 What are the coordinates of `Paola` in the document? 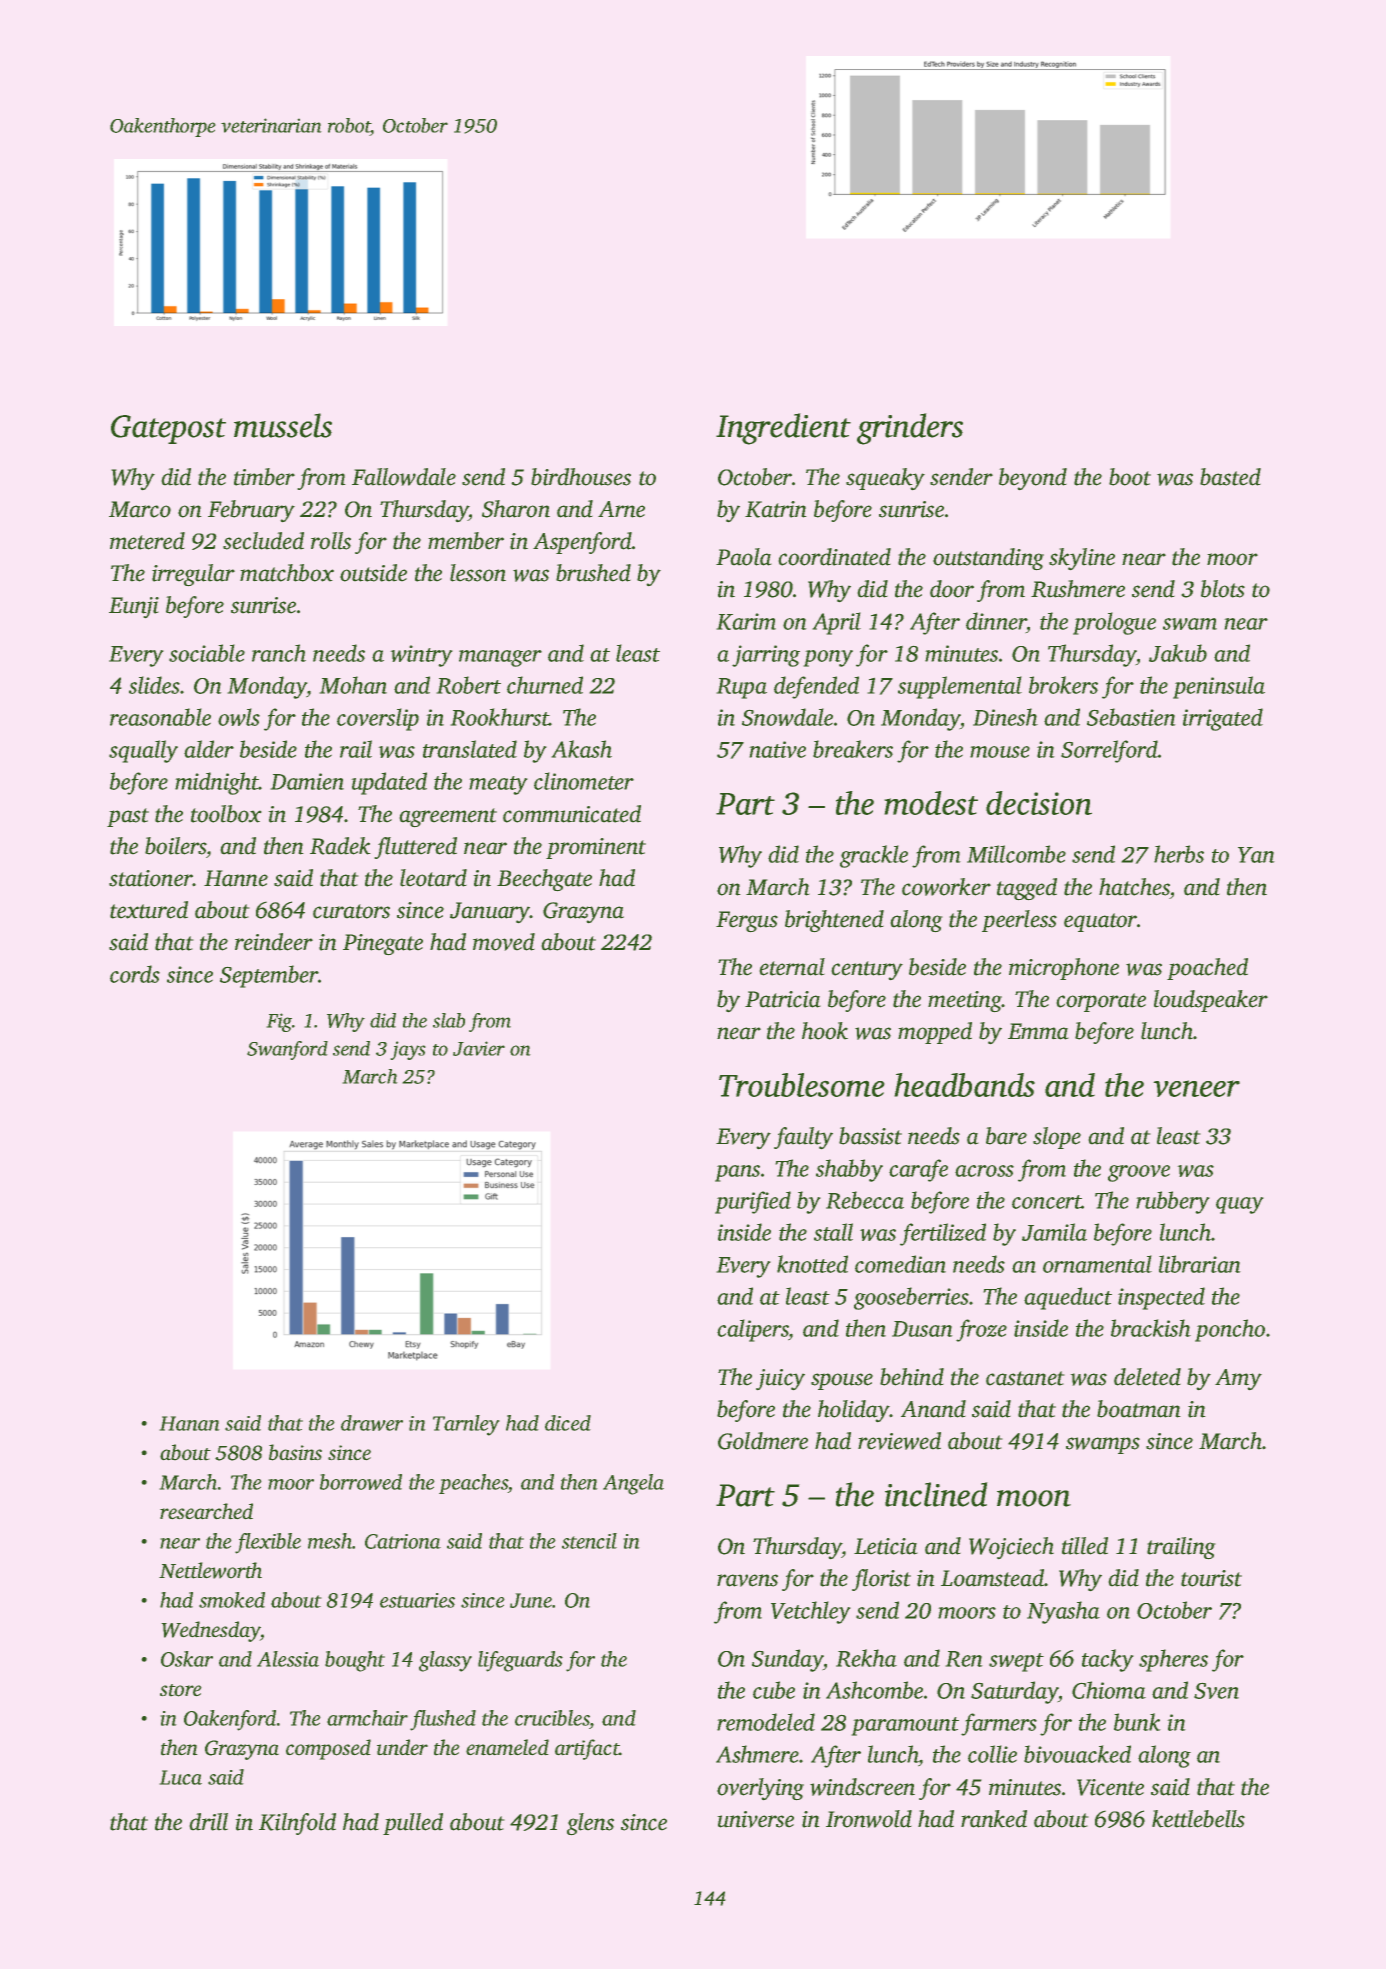 It's located at (744, 557).
